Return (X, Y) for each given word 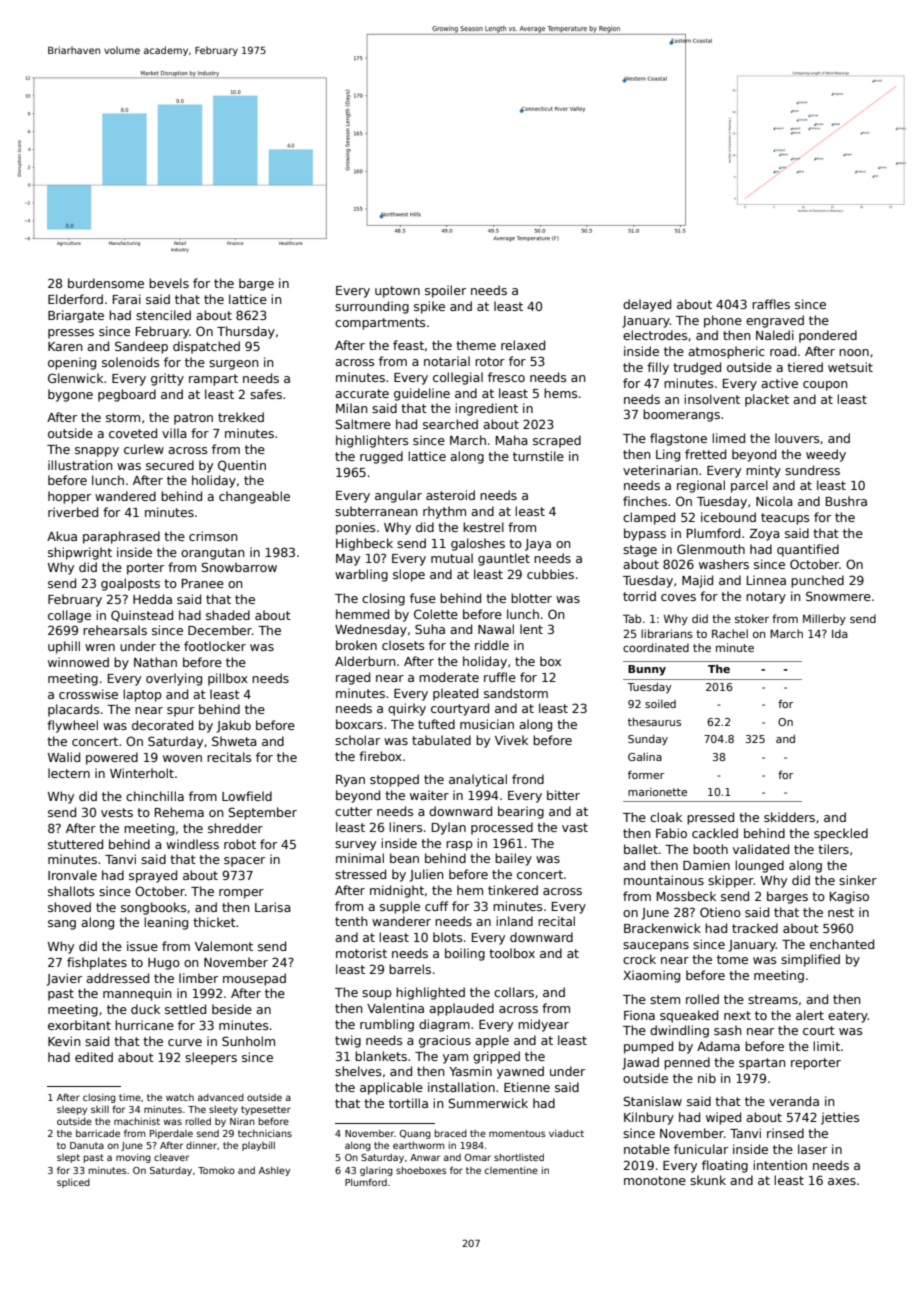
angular (398, 496)
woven (182, 758)
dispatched (206, 347)
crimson (213, 536)
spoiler (445, 291)
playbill (258, 1146)
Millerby (824, 619)
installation (461, 1087)
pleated (455, 694)
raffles (771, 304)
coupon (825, 386)
